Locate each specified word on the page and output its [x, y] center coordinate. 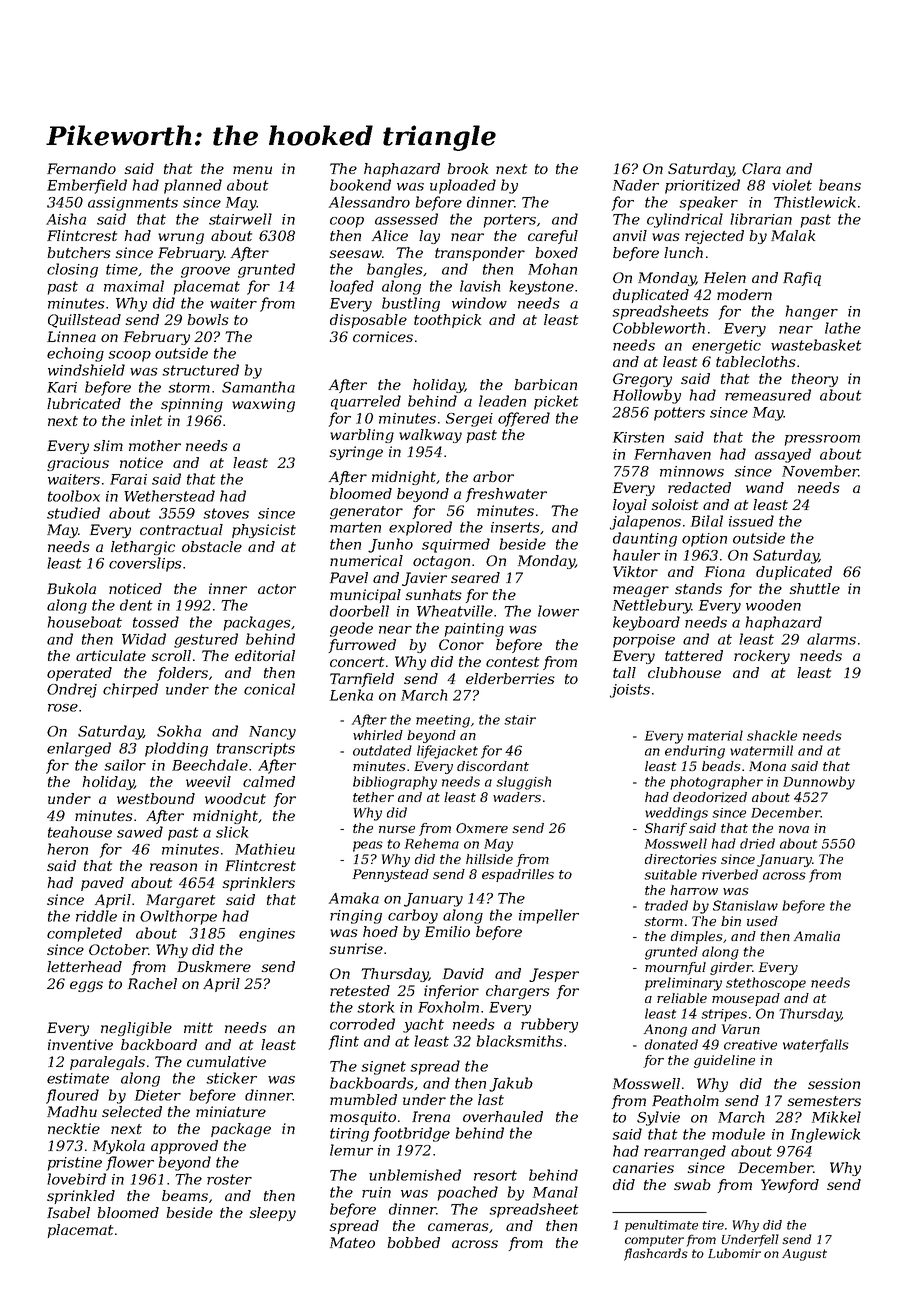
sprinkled [81, 1197]
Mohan [552, 269]
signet [383, 1068]
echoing [75, 354]
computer [654, 1241]
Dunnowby [819, 783]
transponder [480, 254]
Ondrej [72, 690]
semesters [824, 1101]
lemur [351, 1150]
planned [193, 186]
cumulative [226, 1061]
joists [630, 691]
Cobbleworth [659, 328]
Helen [725, 277]
